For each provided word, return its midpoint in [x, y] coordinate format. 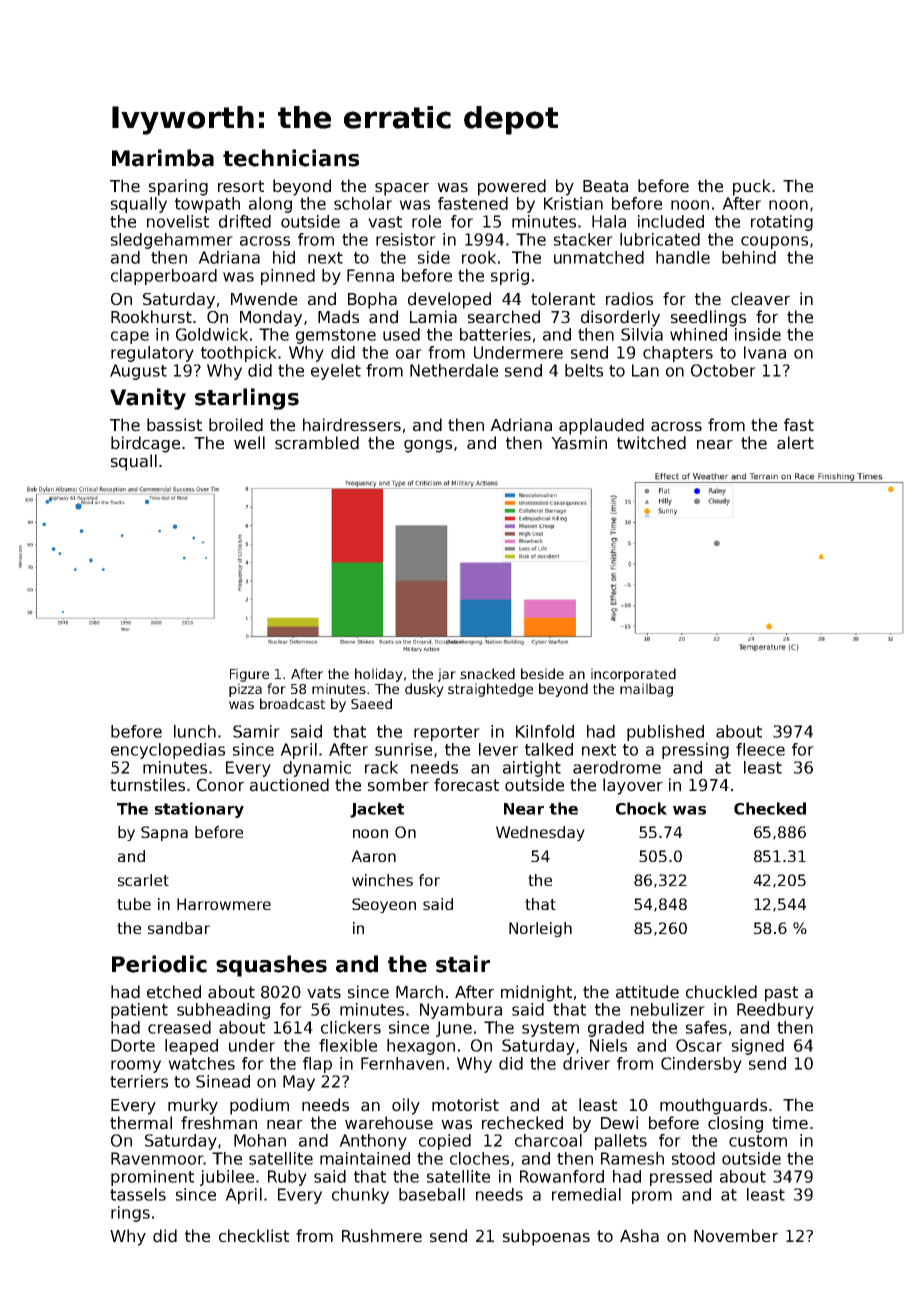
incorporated [633, 675]
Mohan [260, 1140]
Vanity [148, 399]
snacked [487, 673]
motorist [465, 1105]
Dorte [133, 1045]
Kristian [573, 203]
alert [795, 443]
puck [752, 187]
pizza [245, 690]
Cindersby [701, 1065]
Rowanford [562, 1176]
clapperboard [164, 277]
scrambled [317, 443]
